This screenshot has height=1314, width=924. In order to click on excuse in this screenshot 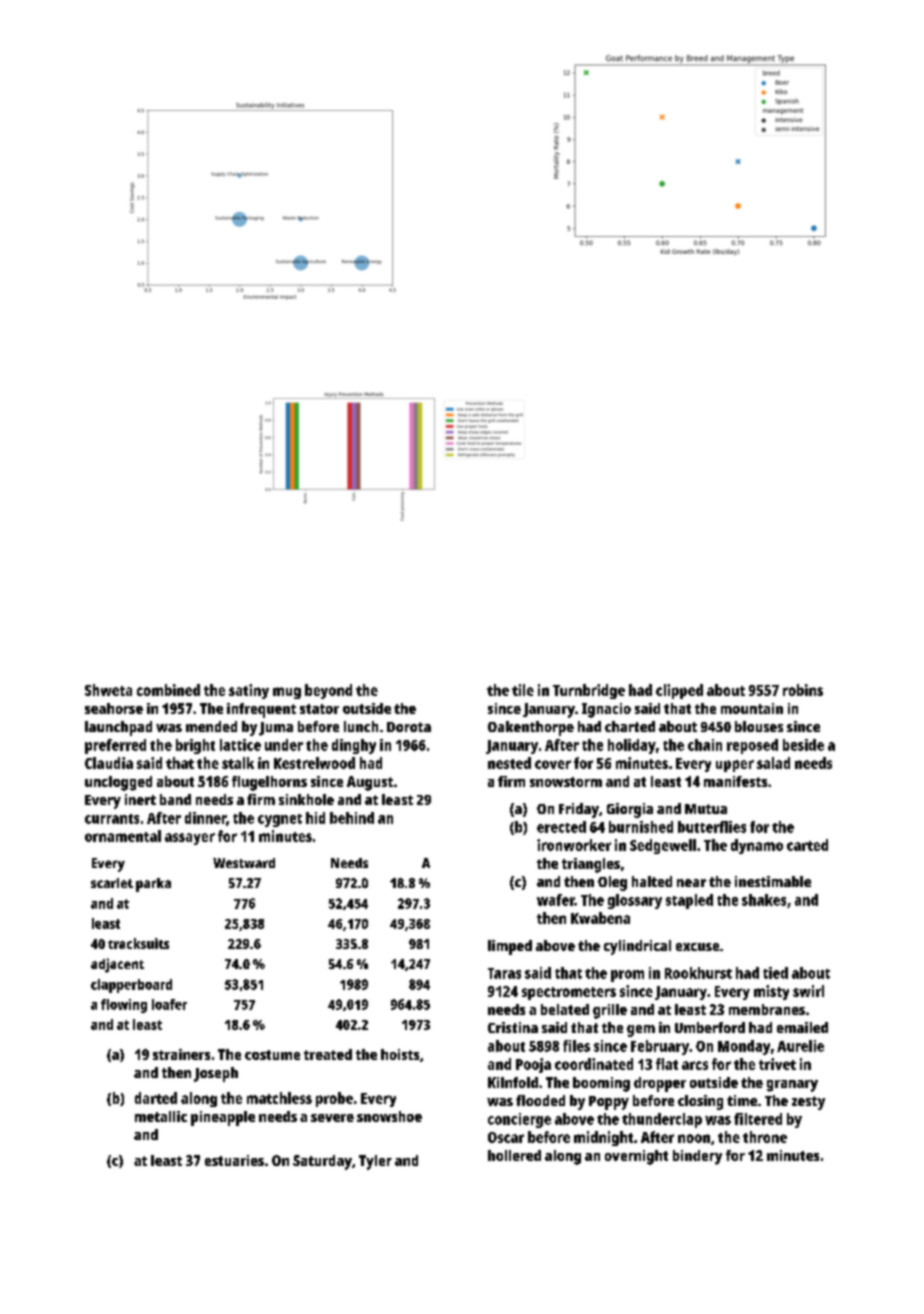, I will do `click(697, 947)`.
